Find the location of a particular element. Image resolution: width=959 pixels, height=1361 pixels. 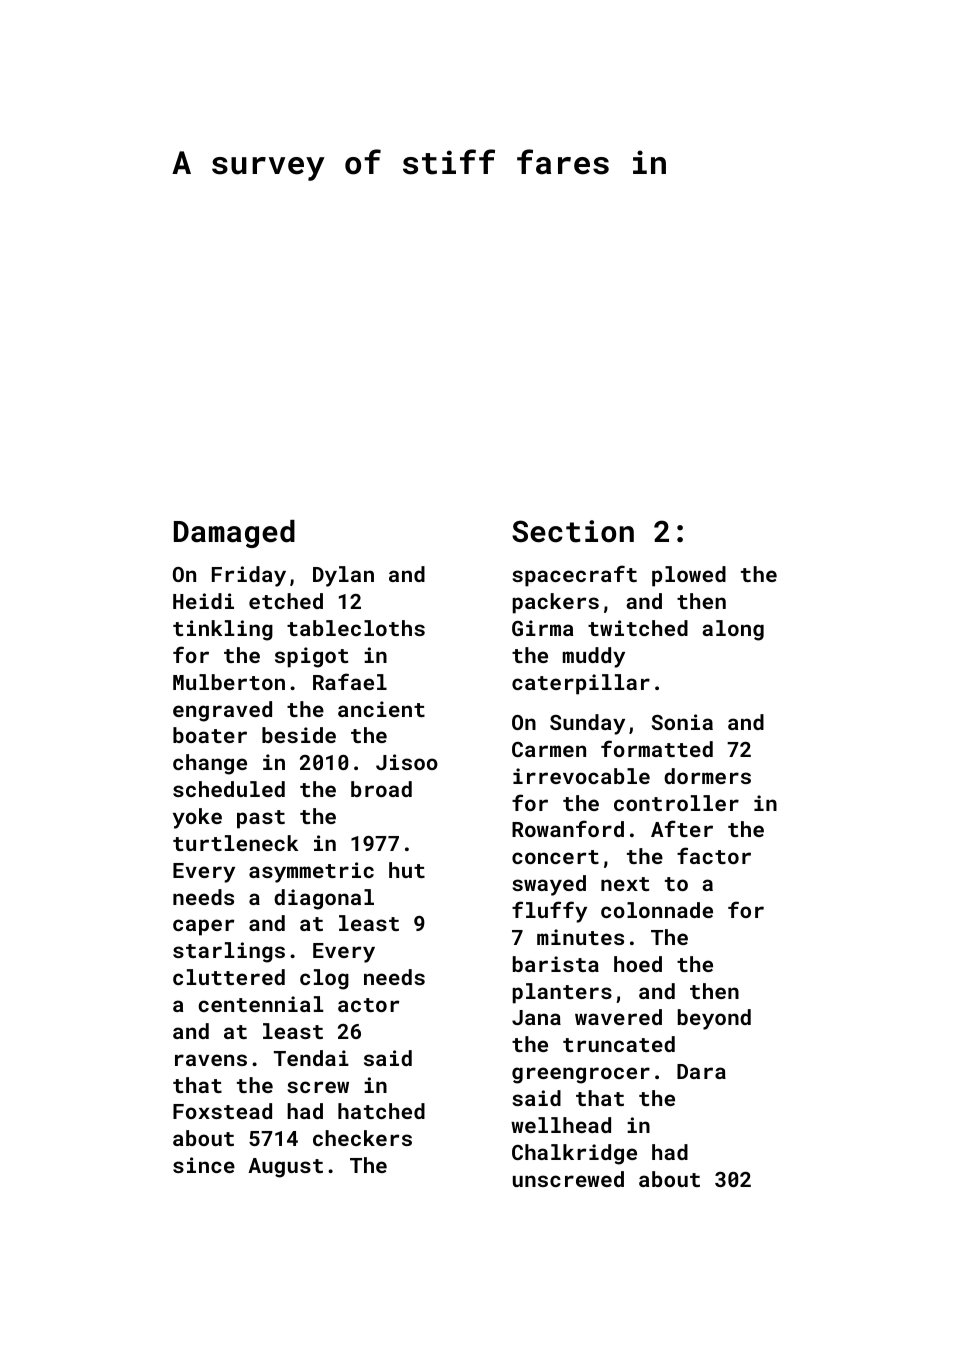

spacecraft is located at coordinates (574, 576).
